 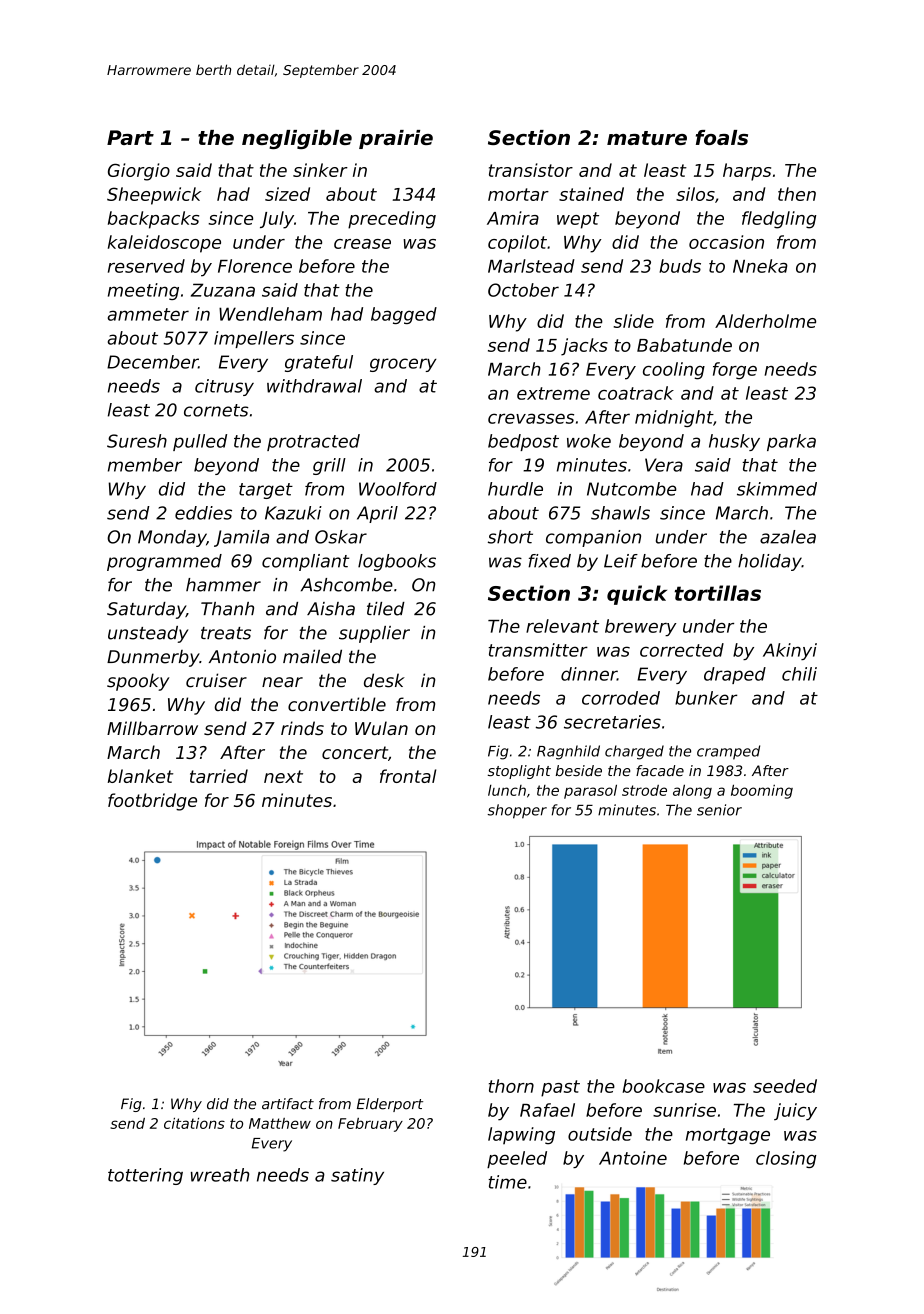 What do you see at coordinates (647, 138) in the document?
I see `mature` at bounding box center [647, 138].
